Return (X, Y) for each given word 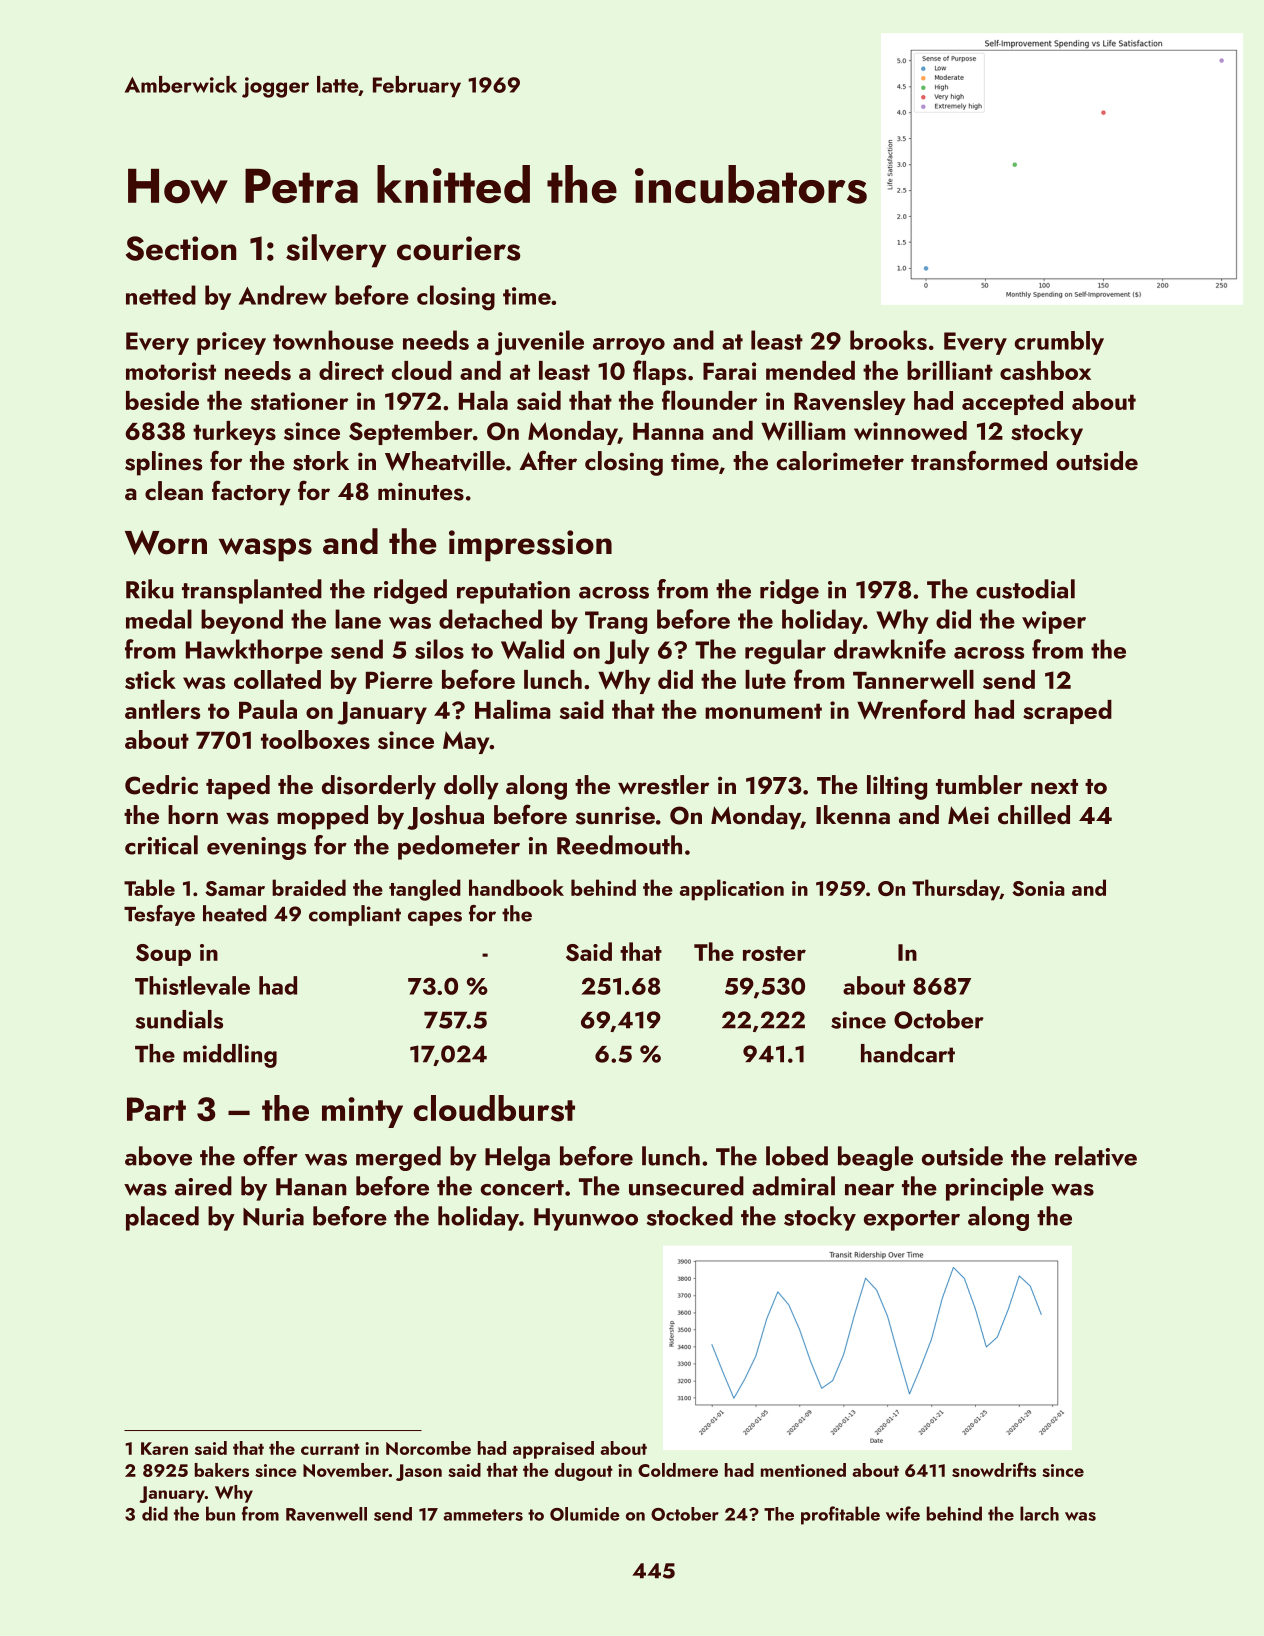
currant (330, 1449)
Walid (532, 649)
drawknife (890, 649)
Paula (268, 709)
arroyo (629, 346)
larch (1039, 1513)
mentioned (803, 1470)
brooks (888, 340)
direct (351, 370)
